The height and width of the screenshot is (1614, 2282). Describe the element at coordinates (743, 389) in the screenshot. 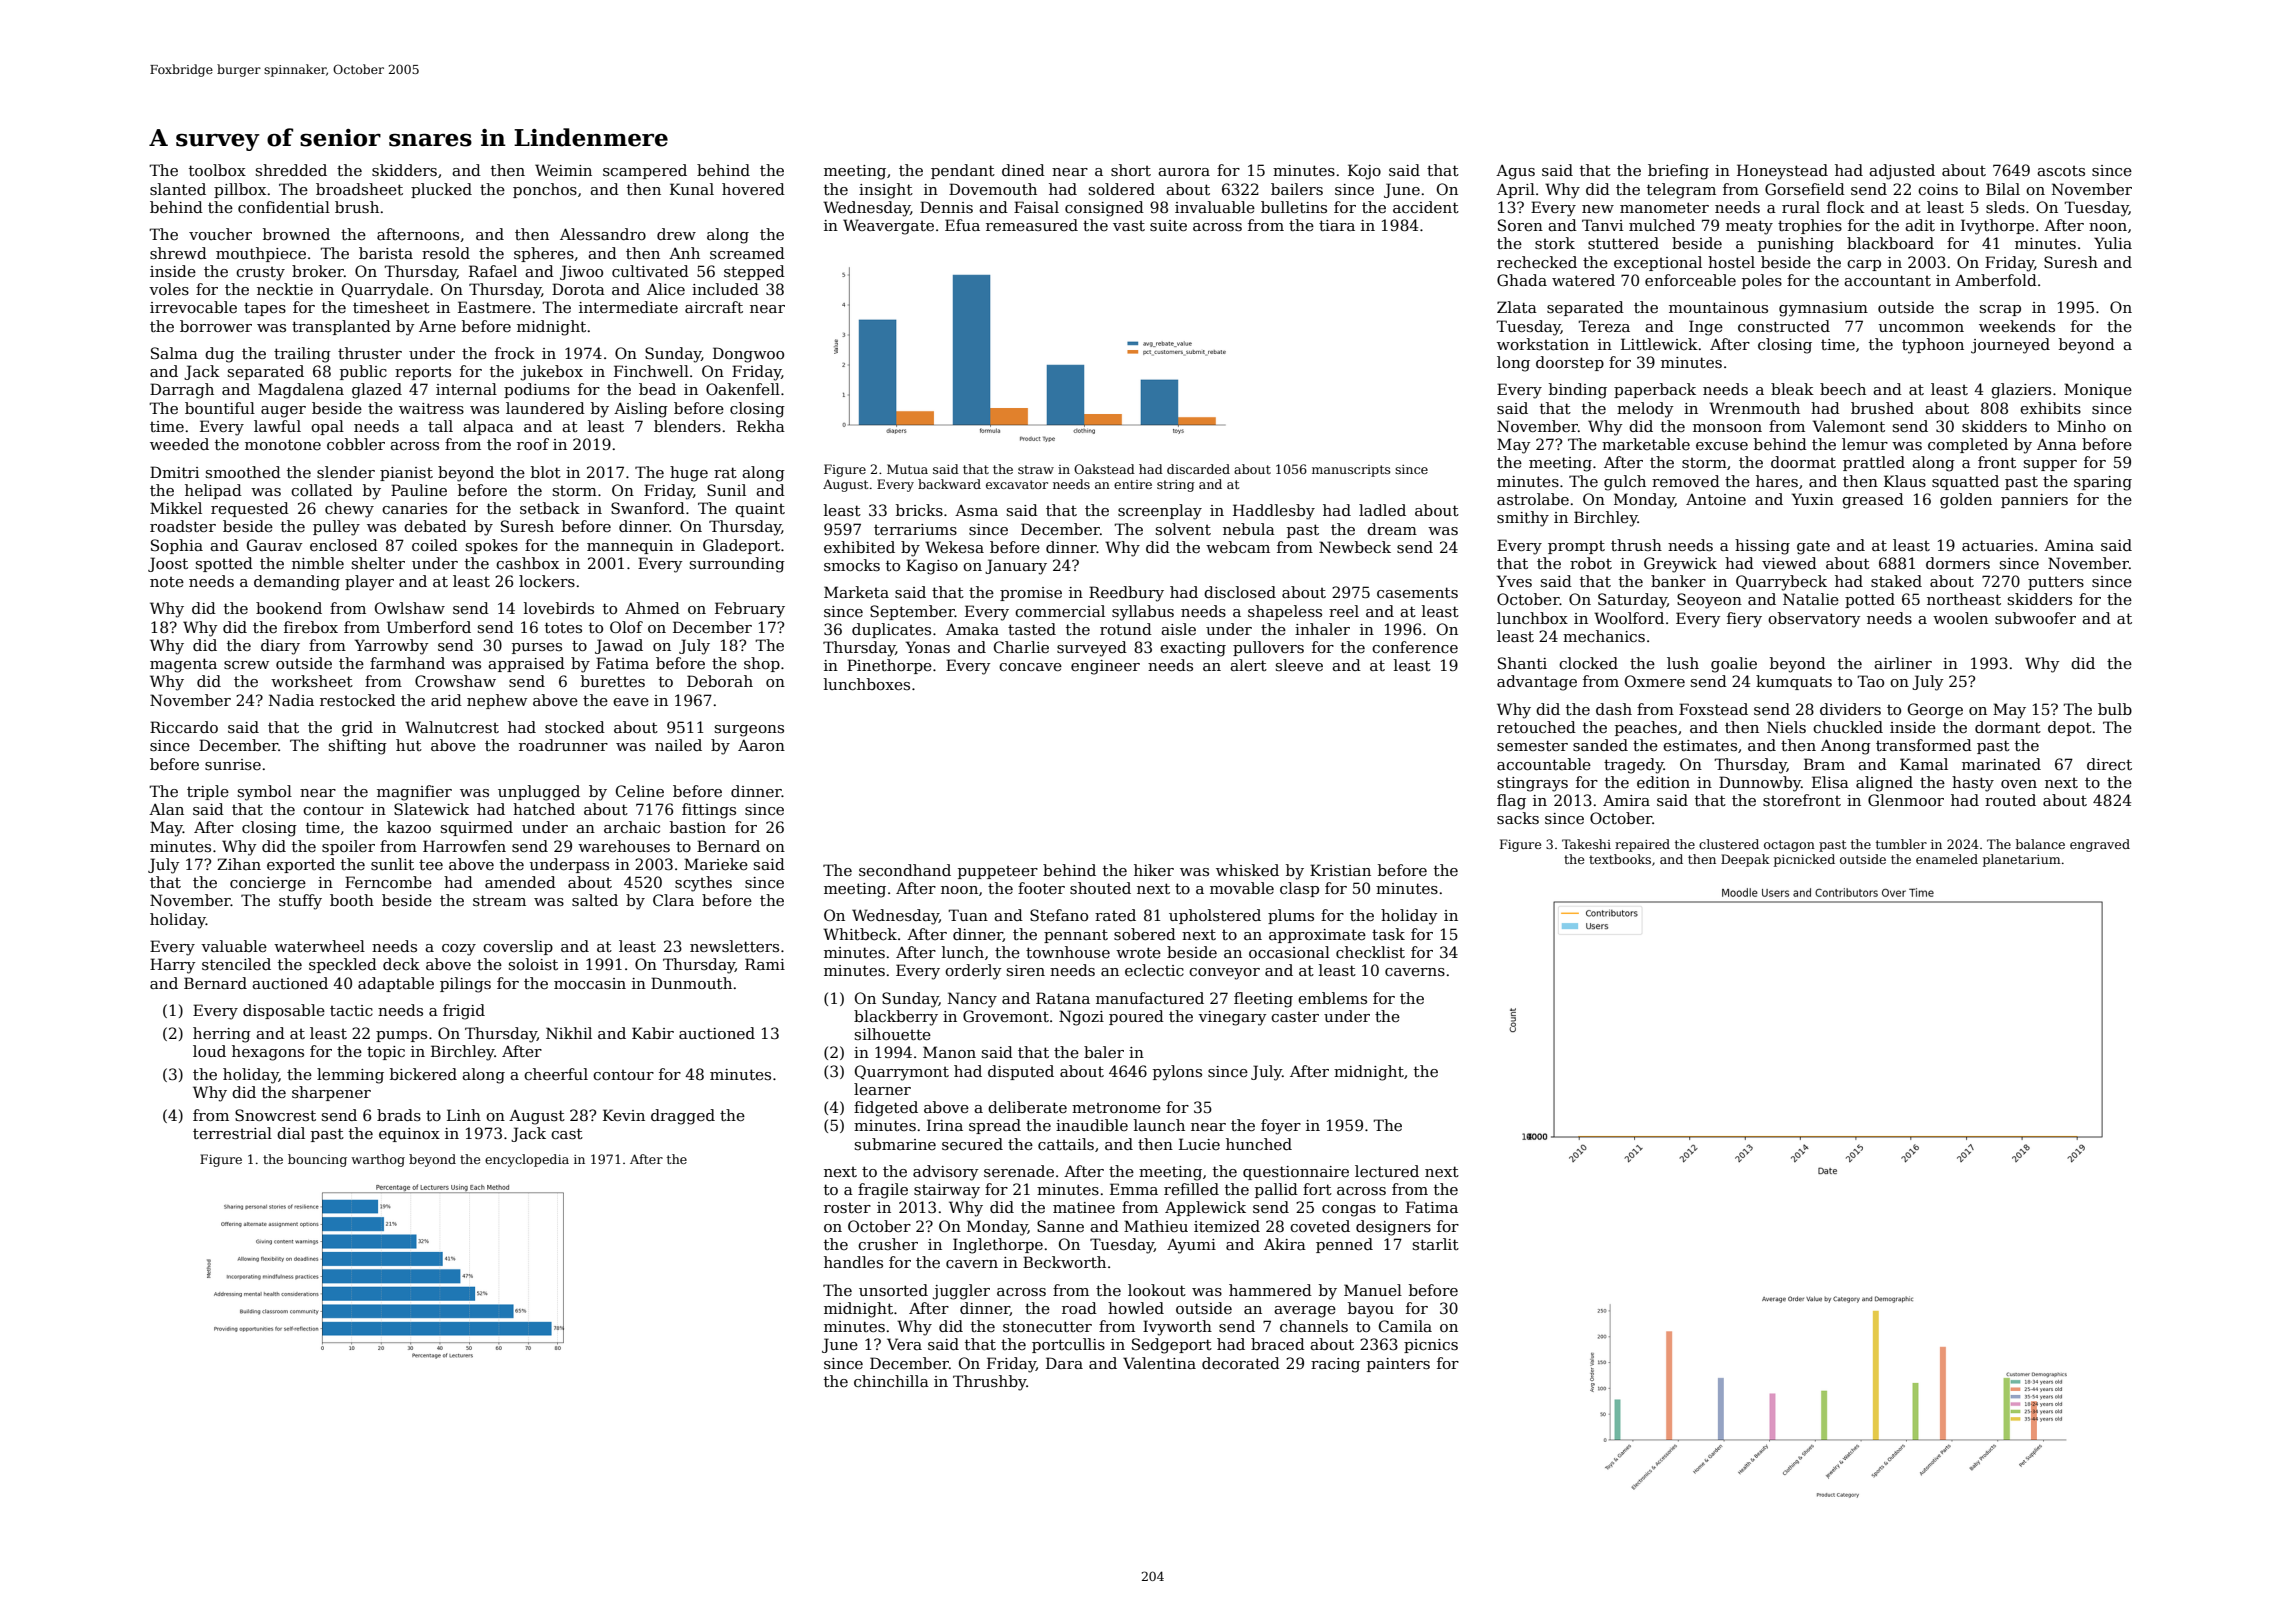

I see `Oakenfell` at that location.
